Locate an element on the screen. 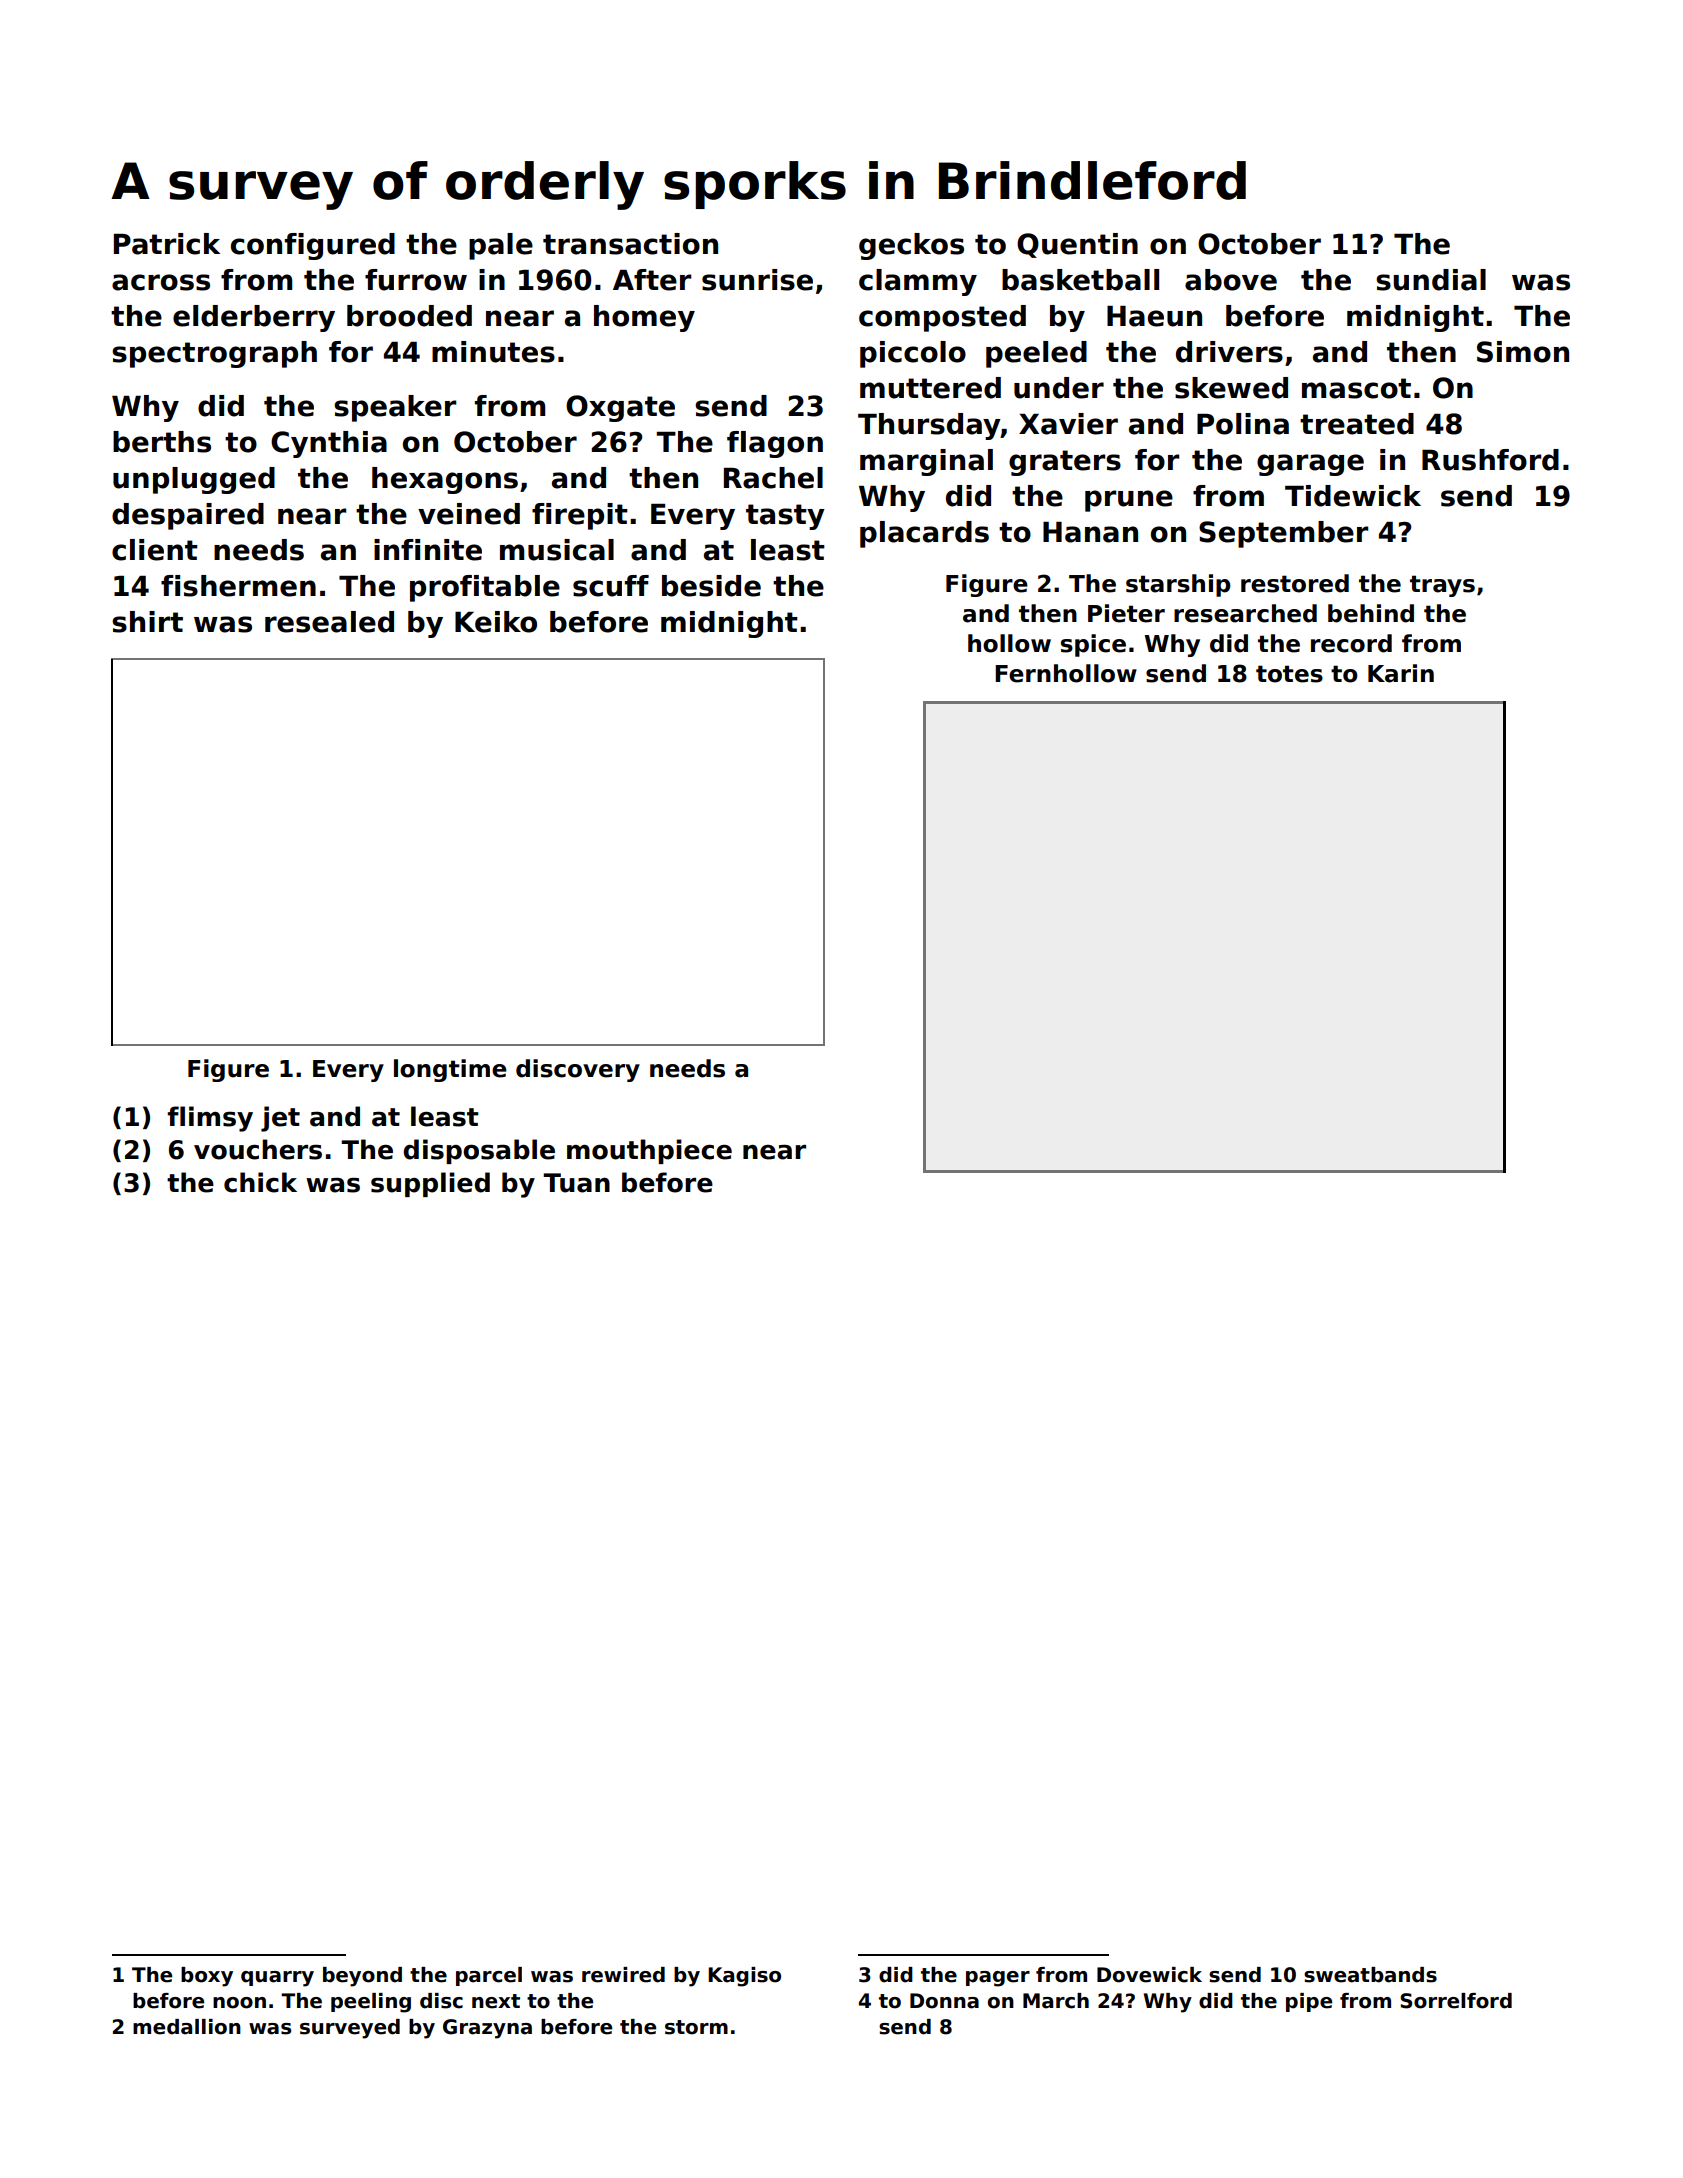  resealed is located at coordinates (329, 622).
